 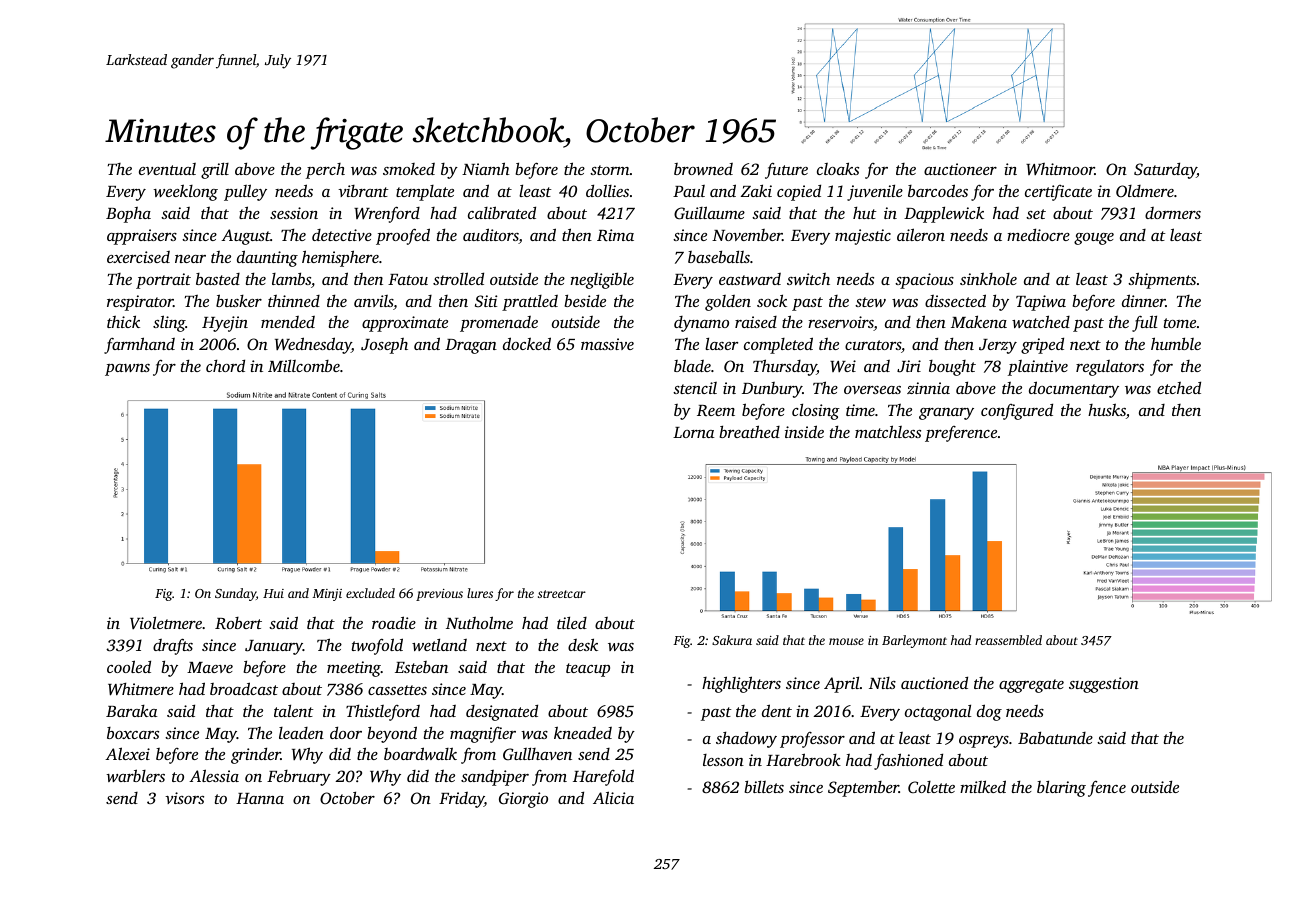 I want to click on Violetmere, so click(x=166, y=622).
